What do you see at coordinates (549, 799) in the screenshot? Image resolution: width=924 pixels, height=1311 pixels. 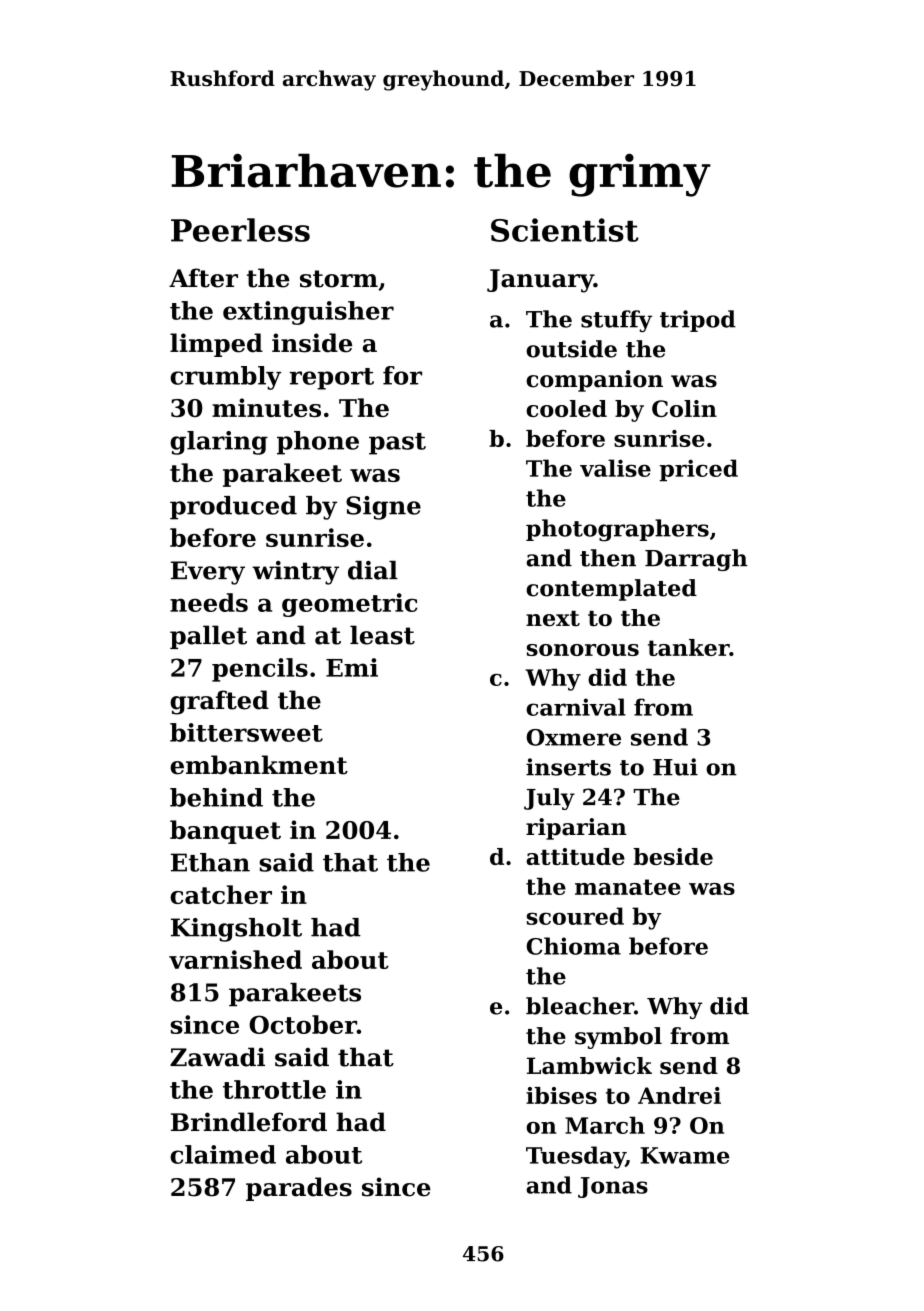 I see `July` at bounding box center [549, 799].
